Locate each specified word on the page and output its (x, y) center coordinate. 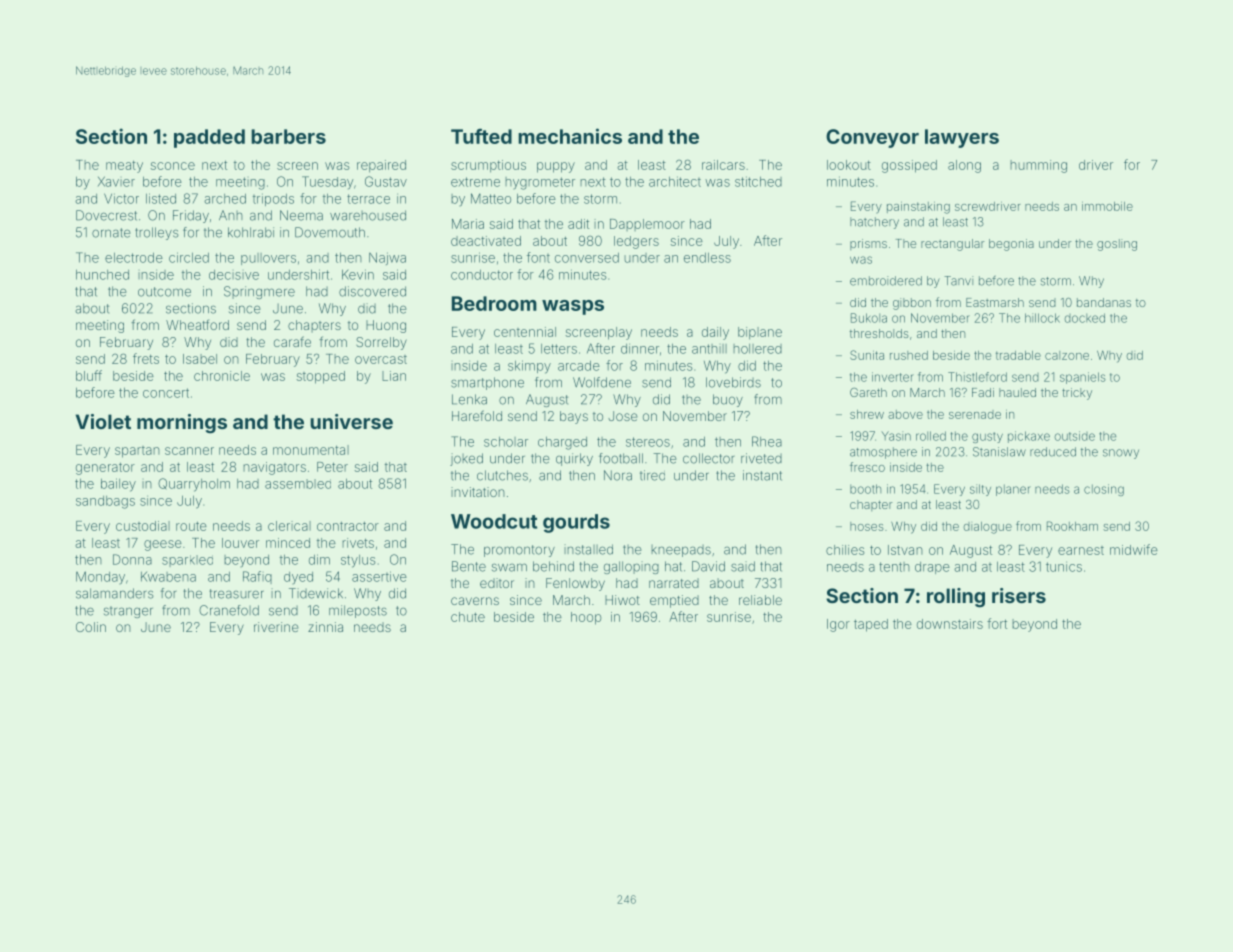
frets (146, 358)
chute (468, 617)
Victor (121, 198)
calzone (1067, 355)
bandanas (1104, 302)
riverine (276, 627)
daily (715, 333)
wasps (573, 307)
